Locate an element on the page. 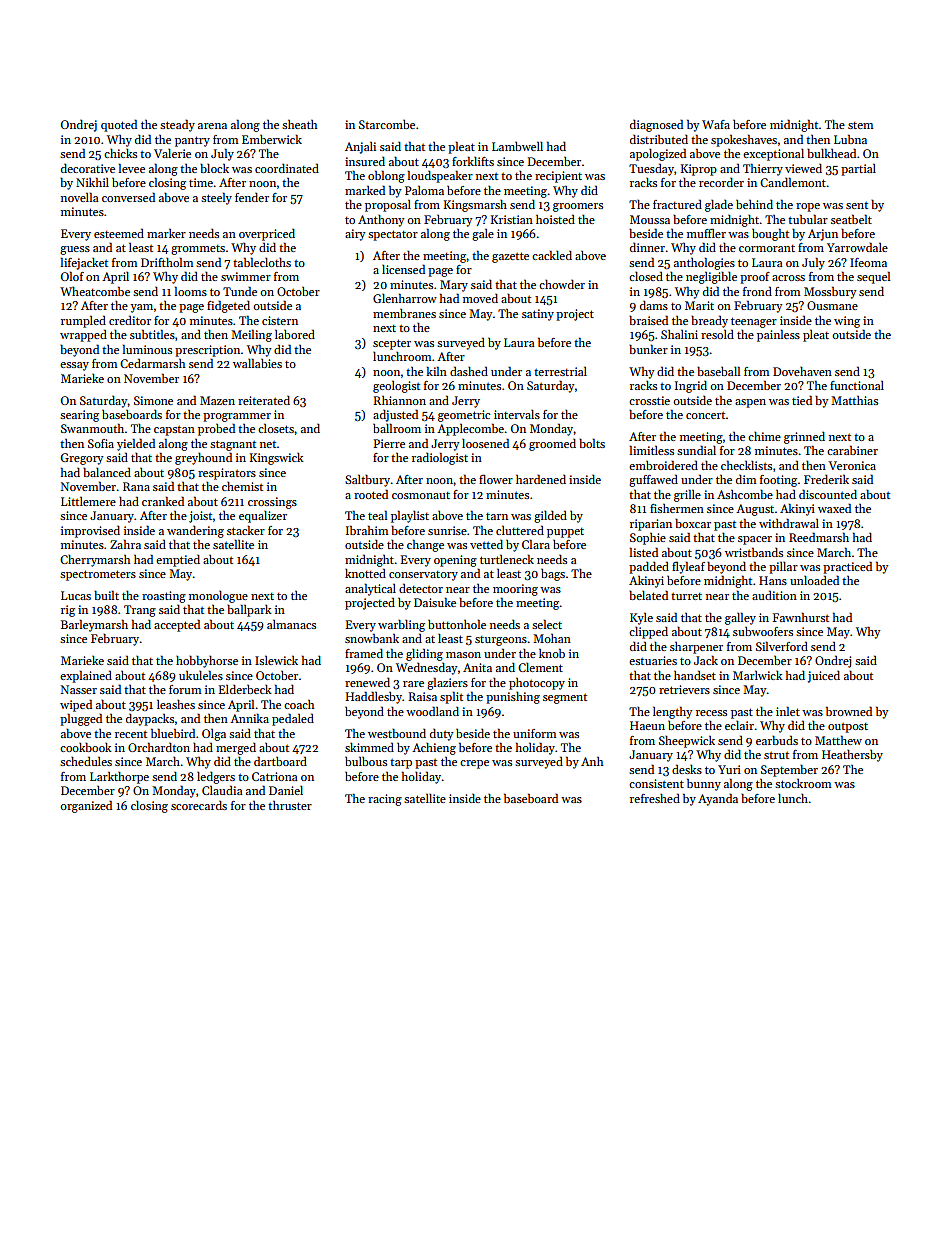 The height and width of the document is (1233, 952). Catriona is located at coordinates (275, 776).
